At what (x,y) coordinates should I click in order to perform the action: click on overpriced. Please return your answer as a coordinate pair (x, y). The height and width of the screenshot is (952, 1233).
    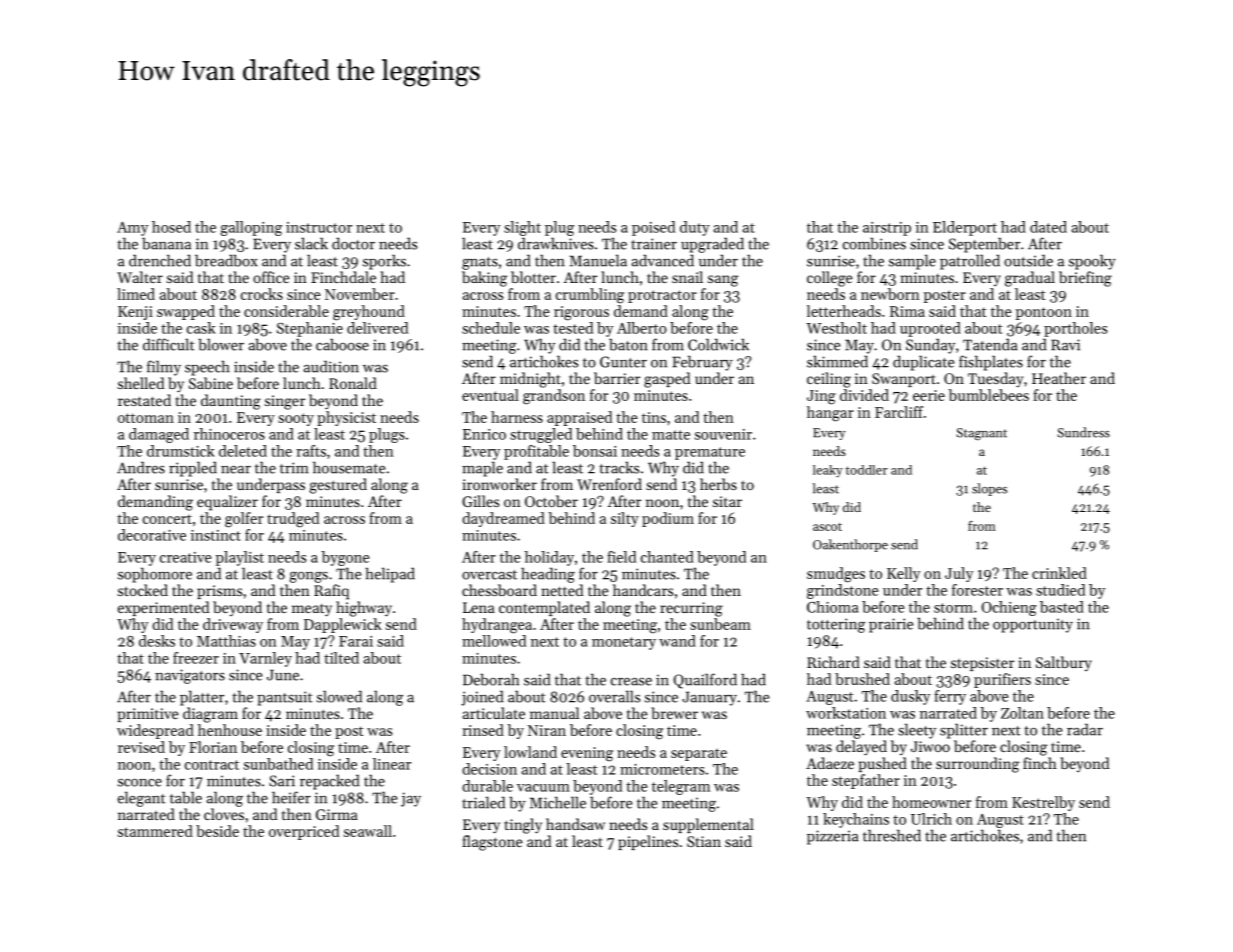
    Looking at the image, I should click on (304, 832).
